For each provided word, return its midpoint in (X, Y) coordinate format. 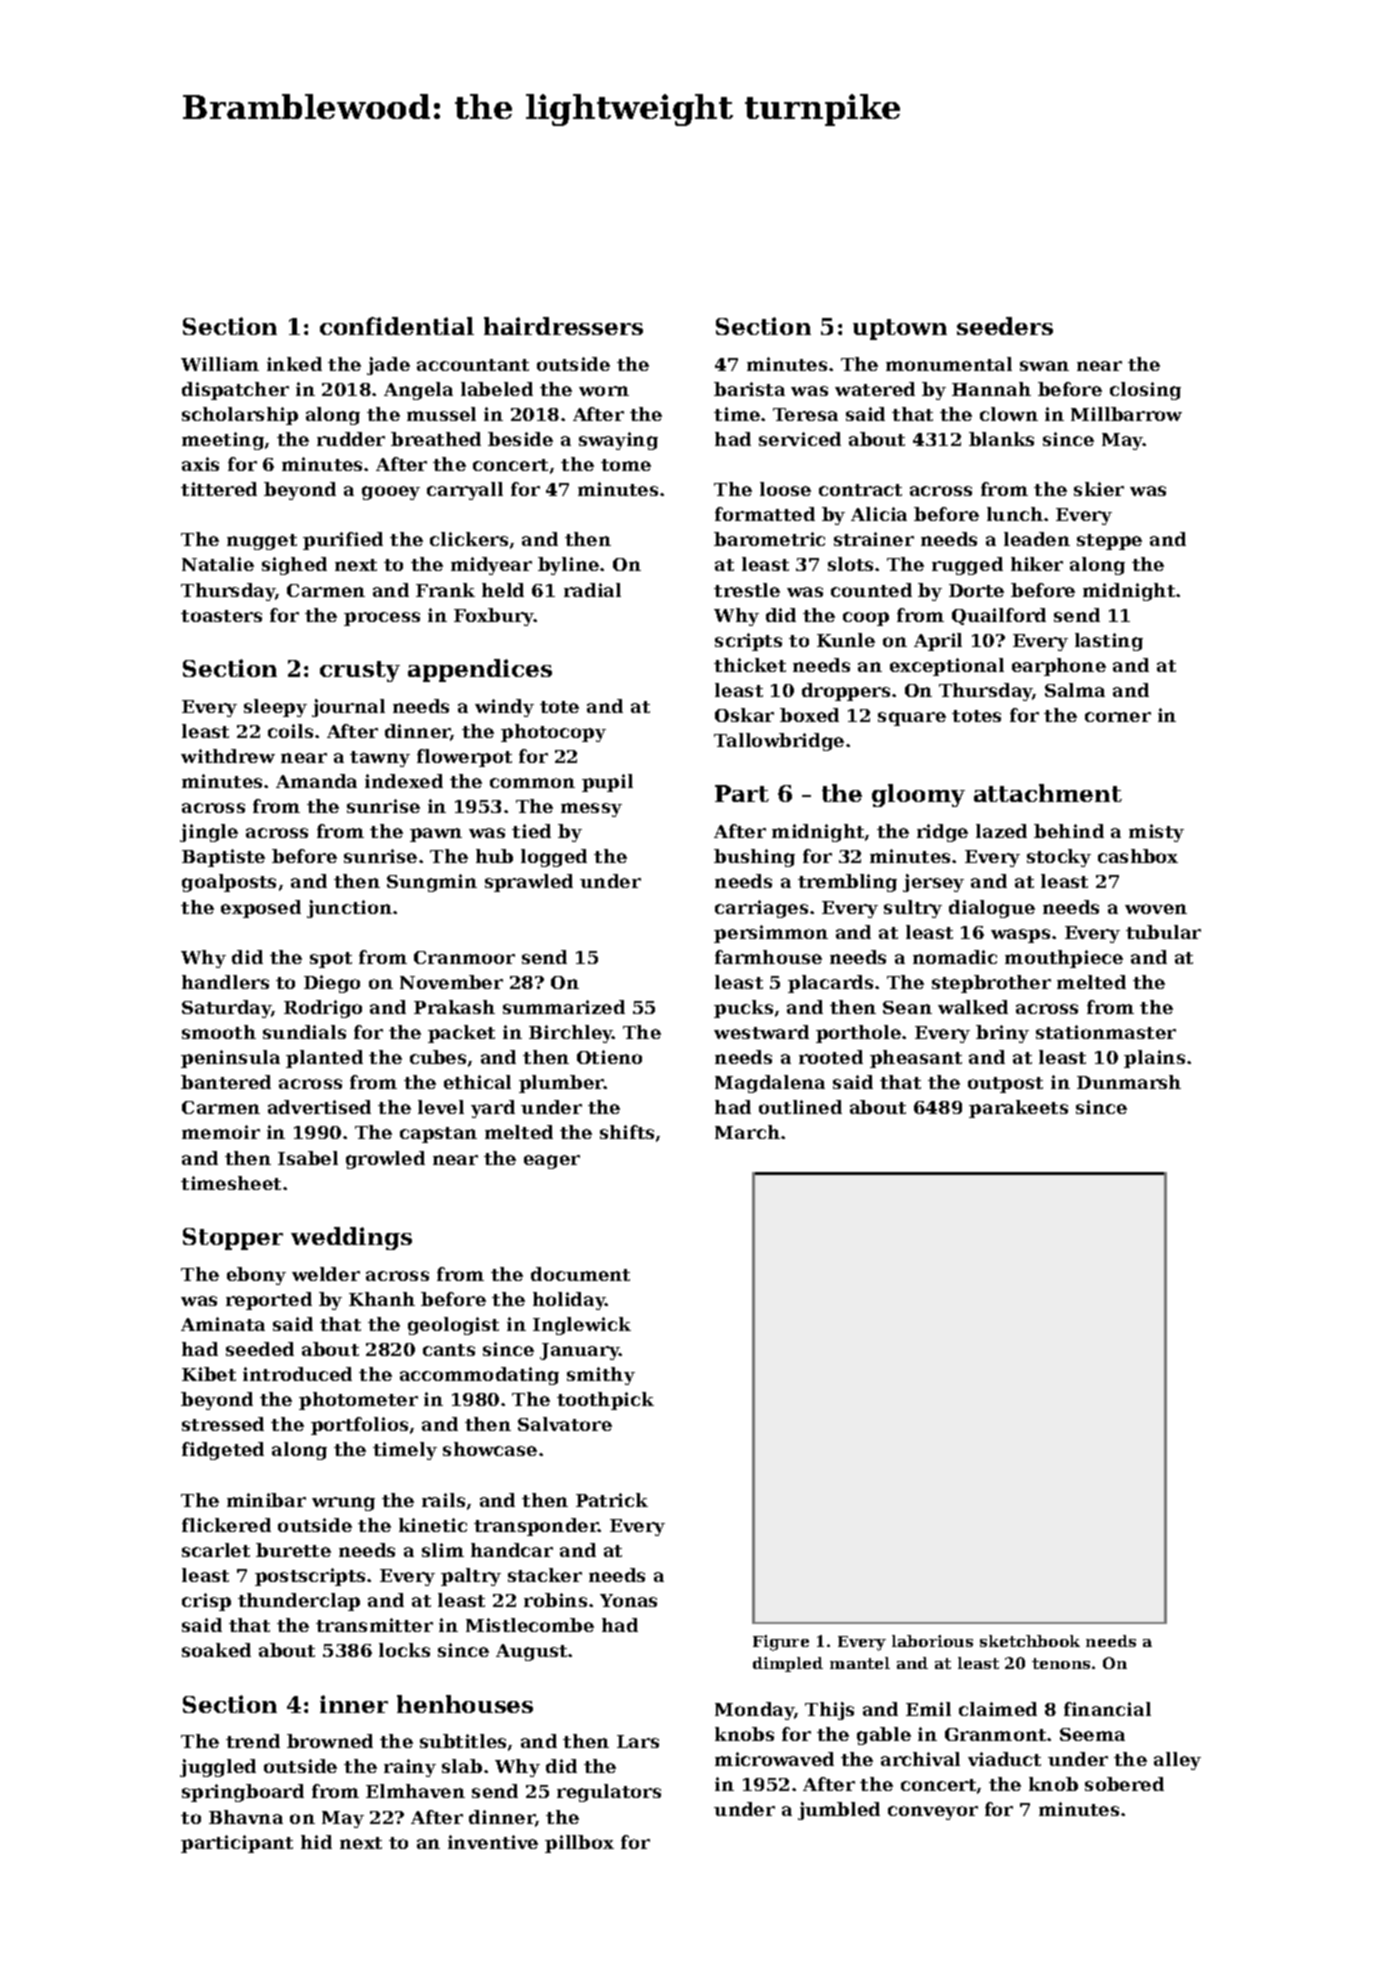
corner (1118, 717)
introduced (297, 1374)
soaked (216, 1650)
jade (388, 366)
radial (592, 590)
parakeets (1018, 1109)
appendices (480, 670)
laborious (932, 1641)
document (580, 1274)
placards (830, 984)
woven (1156, 909)
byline (568, 566)
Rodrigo (323, 1009)
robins (555, 1600)
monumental (949, 364)
